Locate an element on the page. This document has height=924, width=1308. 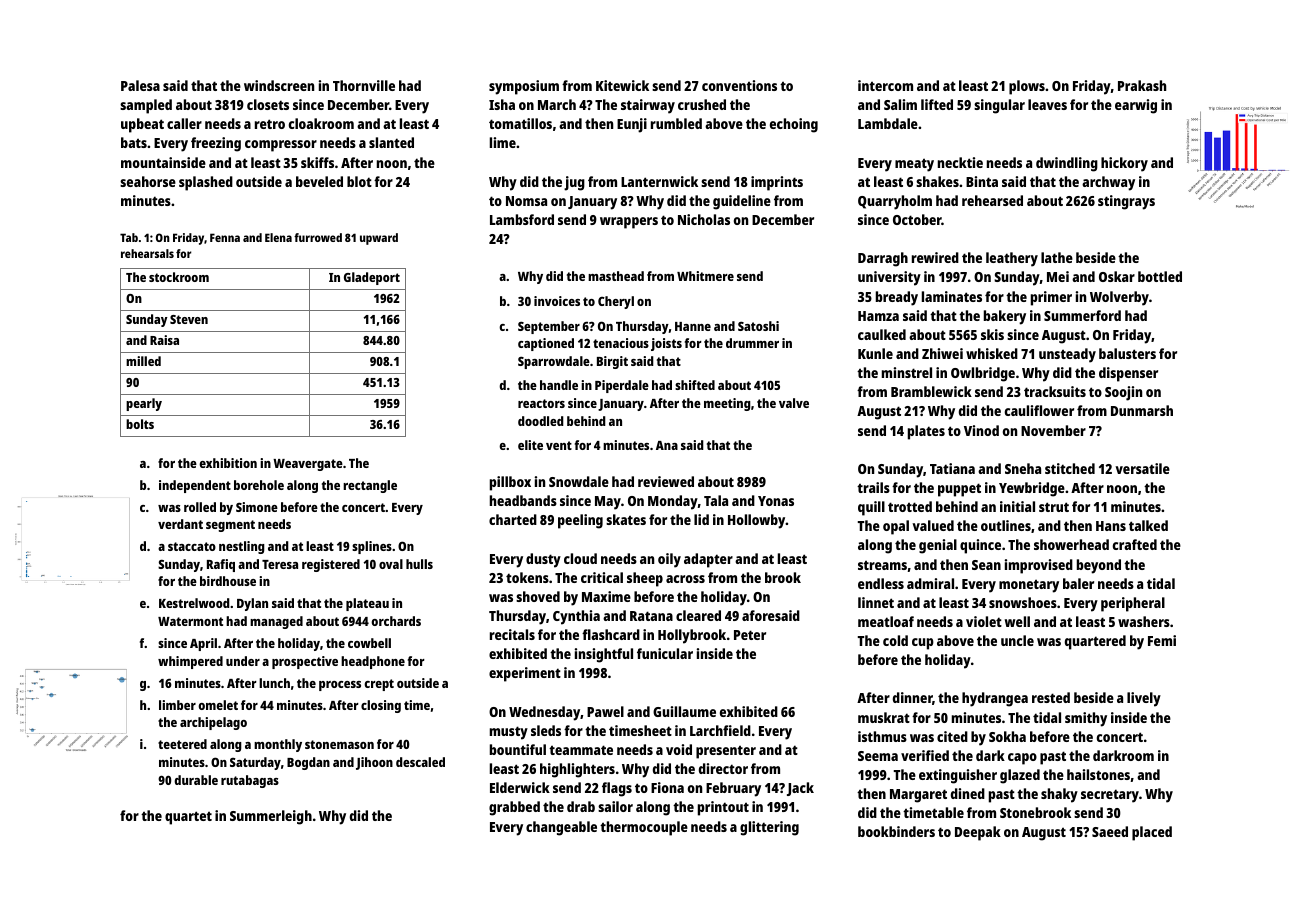
invoices is located at coordinates (557, 301).
